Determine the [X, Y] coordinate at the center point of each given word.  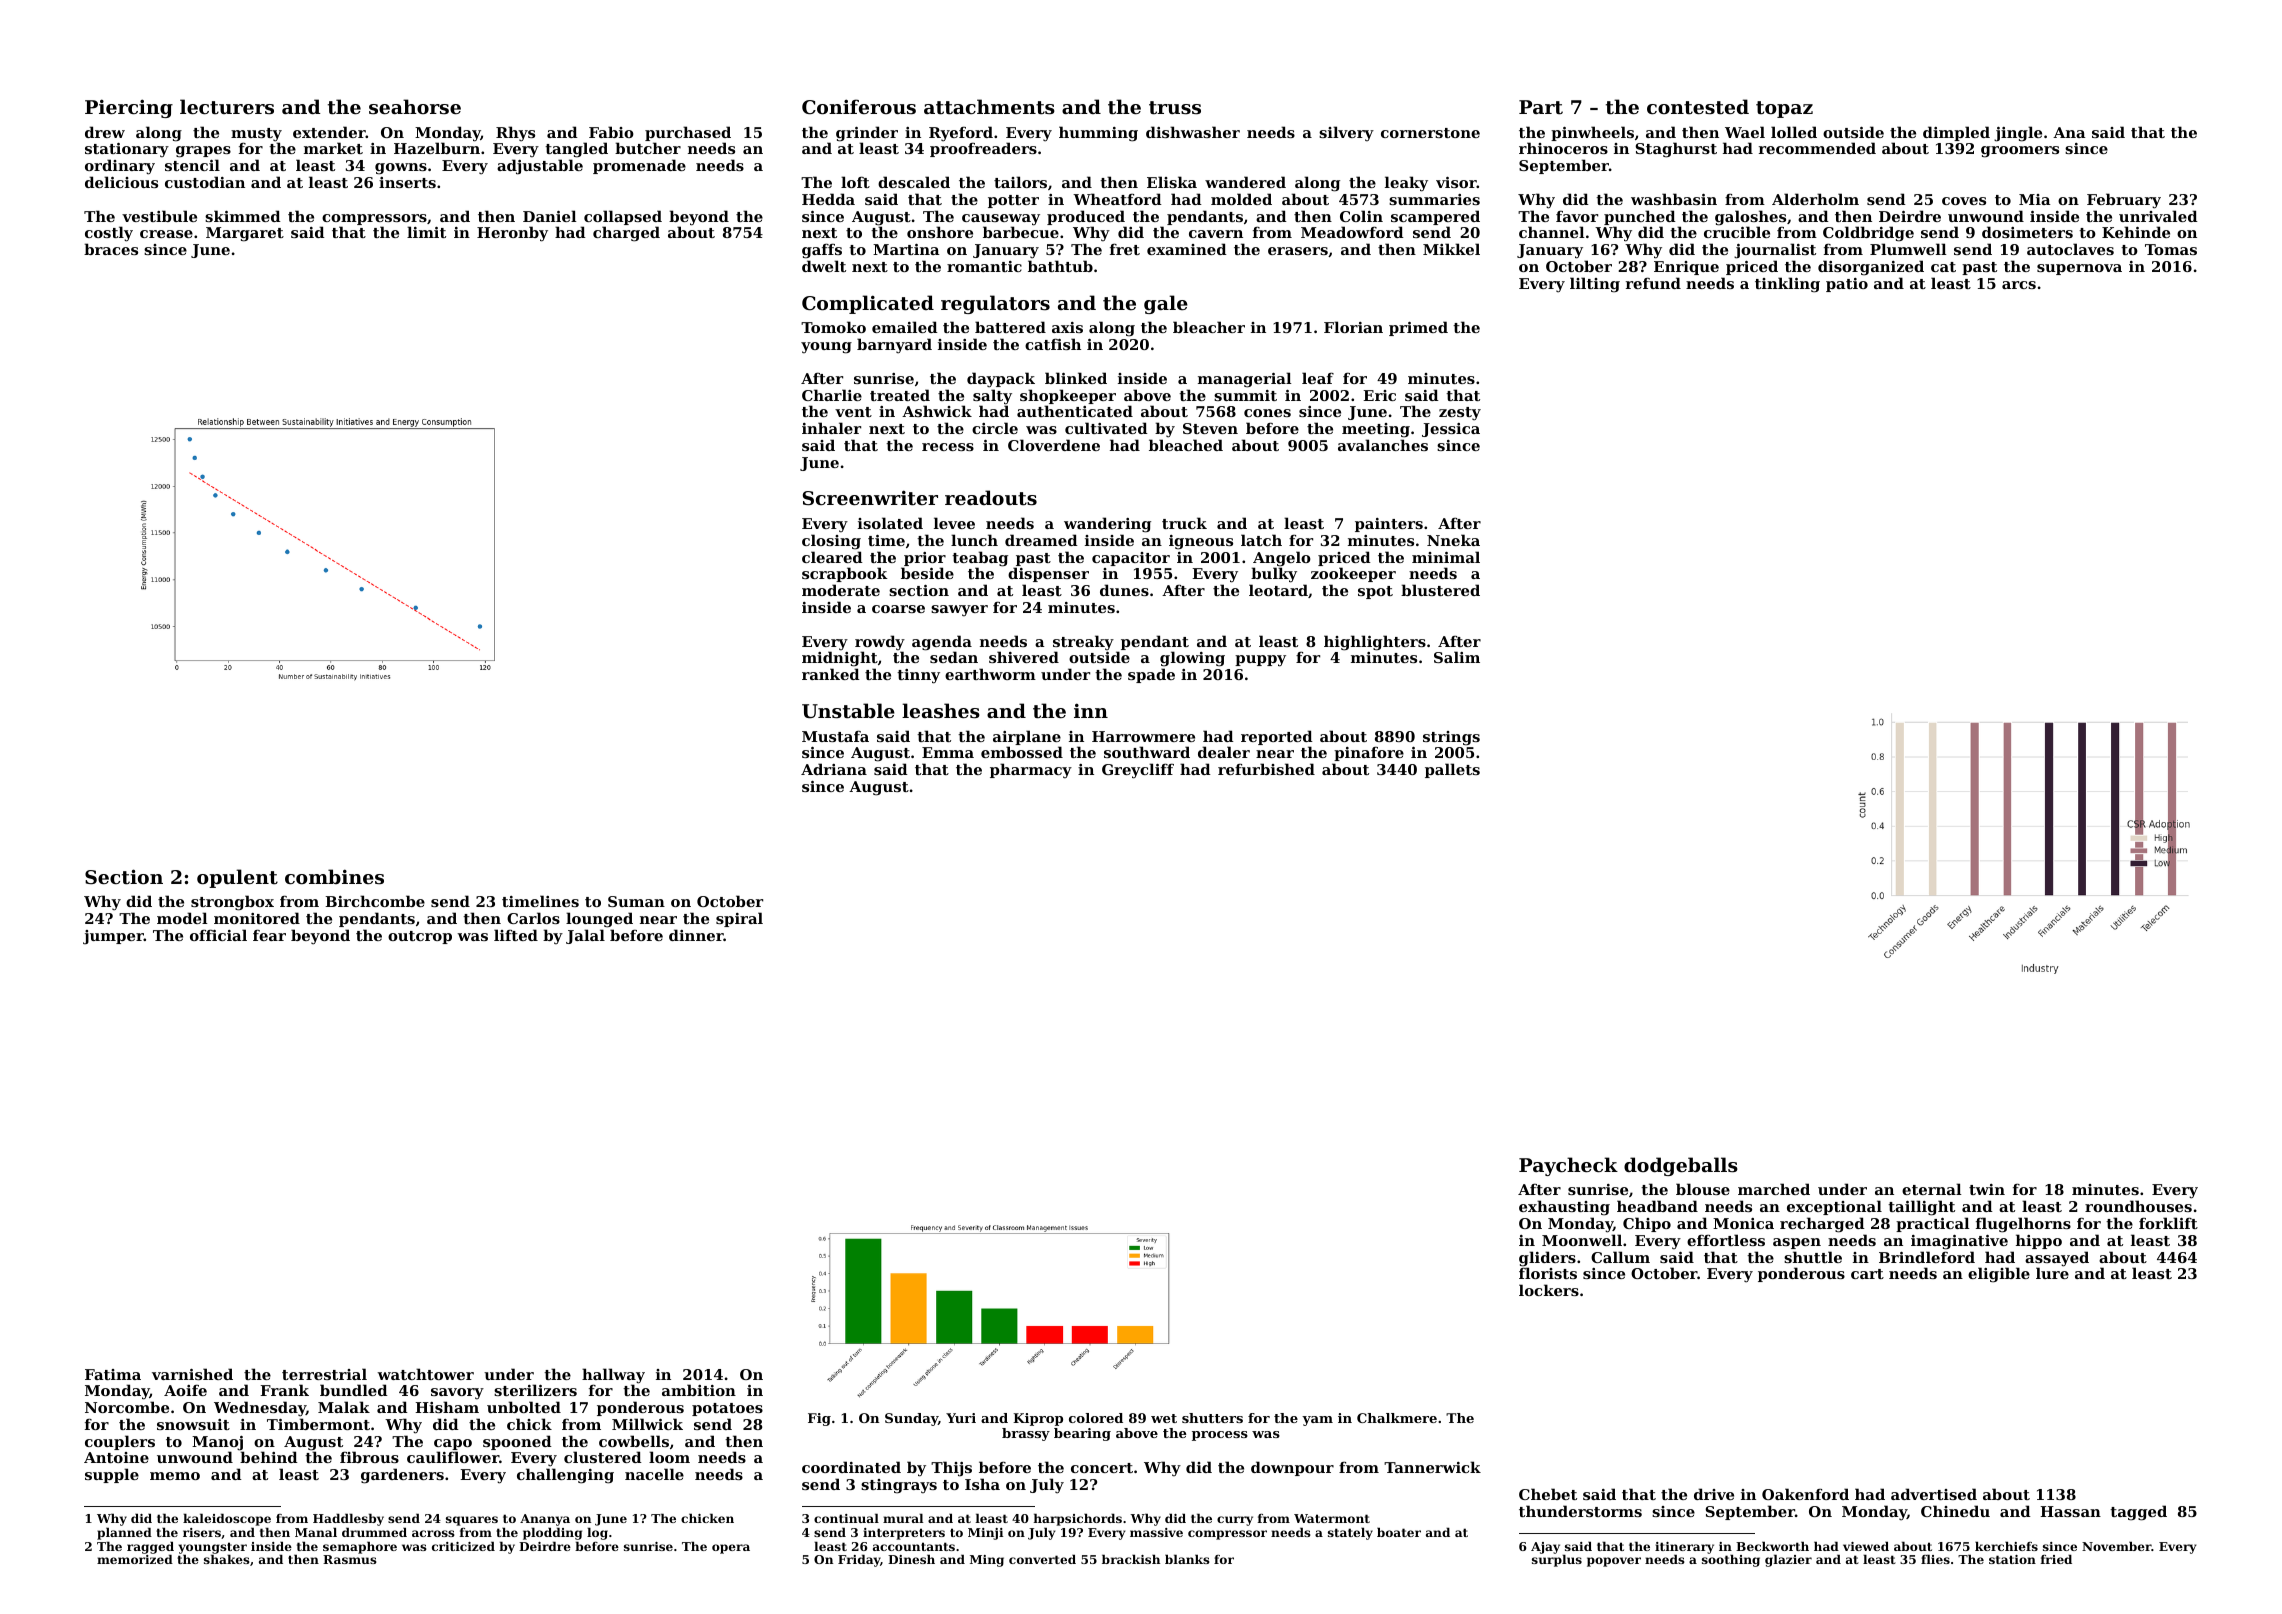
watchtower [425, 1374]
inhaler [831, 428]
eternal [1931, 1189]
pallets [1452, 770]
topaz [1784, 109]
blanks [1187, 1559]
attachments [989, 107]
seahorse [415, 107]
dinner [696, 935]
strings [1451, 738]
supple [112, 1475]
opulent [237, 878]
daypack [1001, 380]
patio [1847, 285]
